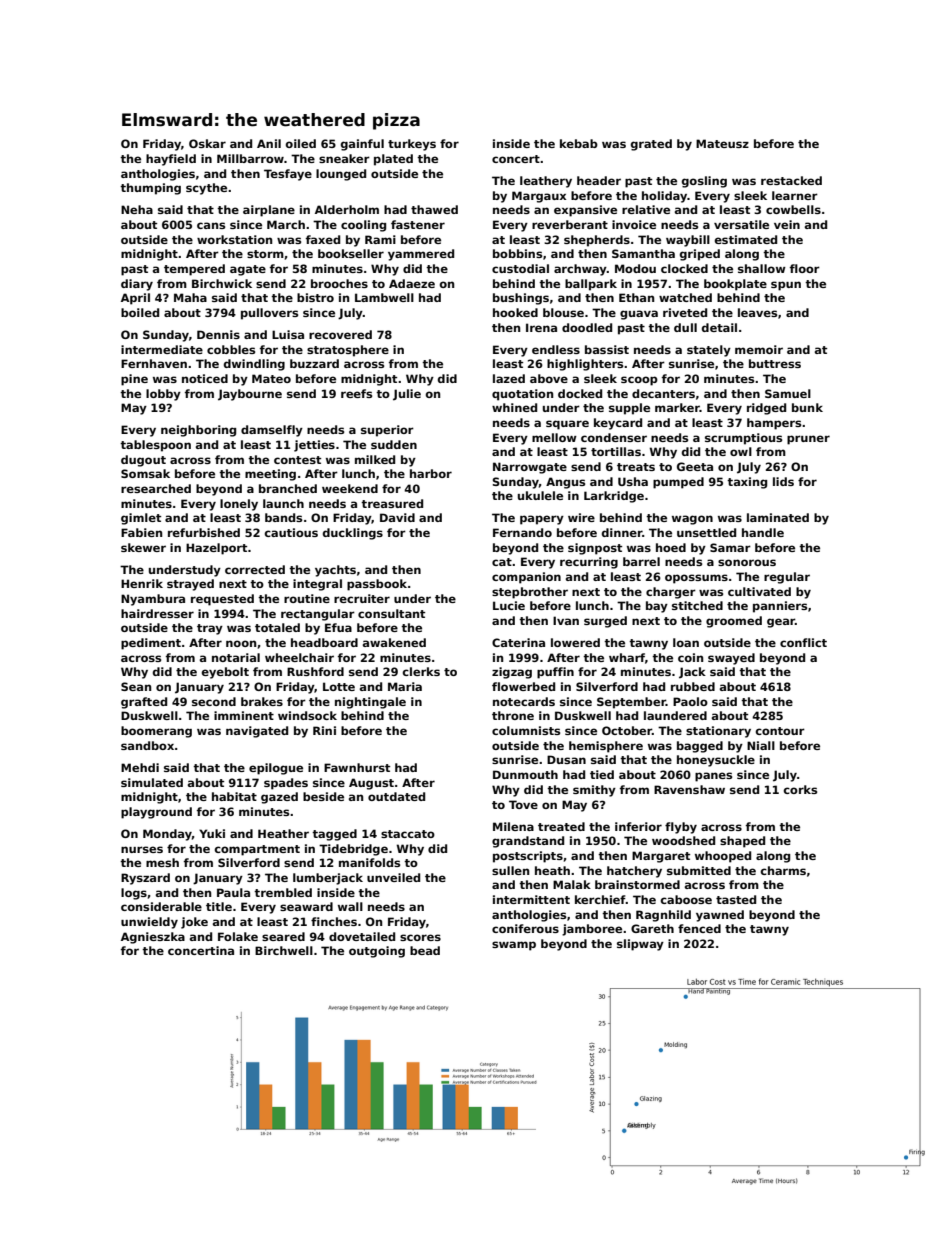 The height and width of the screenshot is (1233, 952). What do you see at coordinates (722, 143) in the screenshot?
I see `Mateusz` at bounding box center [722, 143].
